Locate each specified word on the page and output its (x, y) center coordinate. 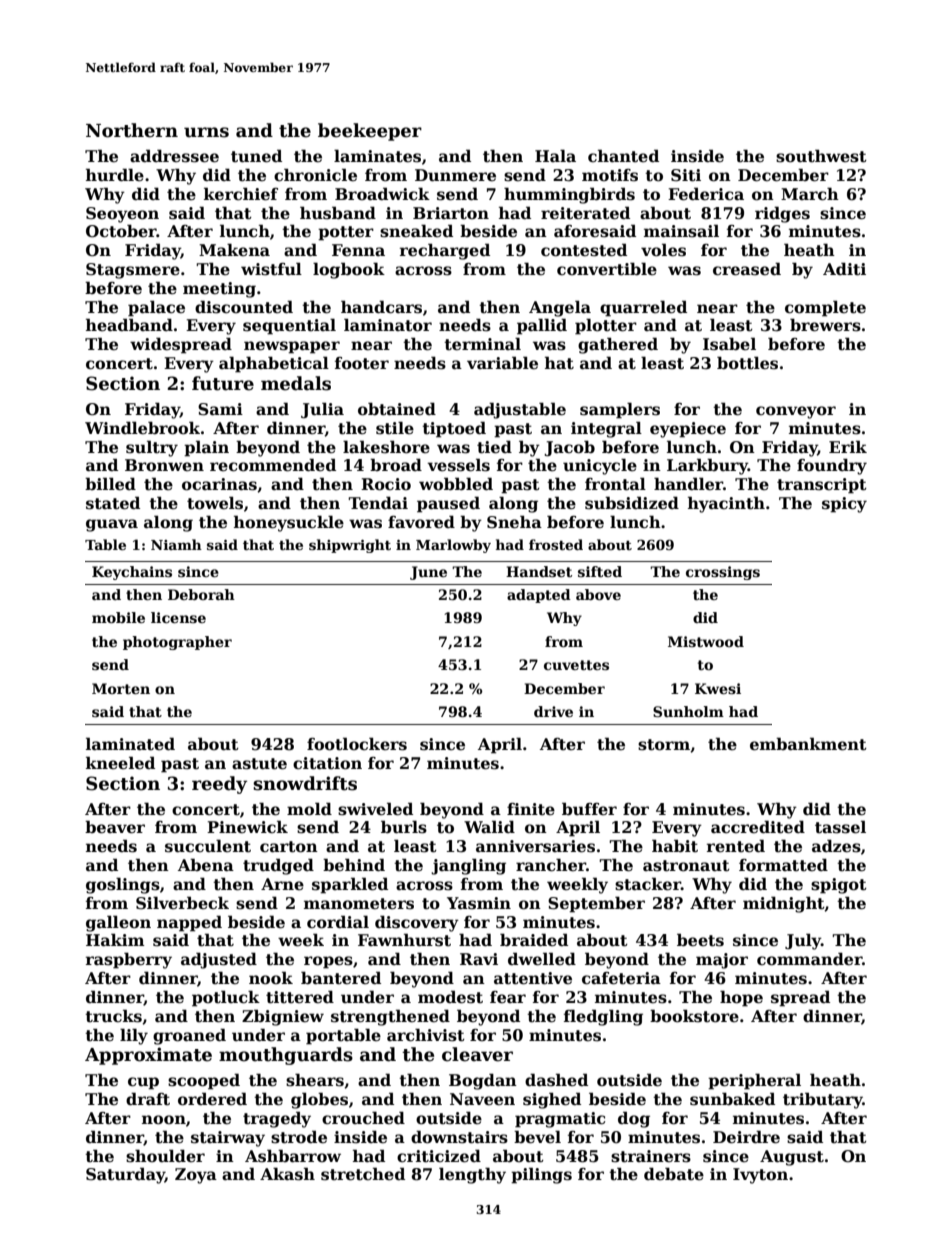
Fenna (358, 250)
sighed (552, 1100)
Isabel (729, 344)
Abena (206, 865)
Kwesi (718, 688)
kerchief (241, 194)
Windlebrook (142, 428)
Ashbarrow (293, 1156)
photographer (177, 643)
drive (553, 711)
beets (700, 940)
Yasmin (479, 903)
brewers (825, 325)
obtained (397, 409)
